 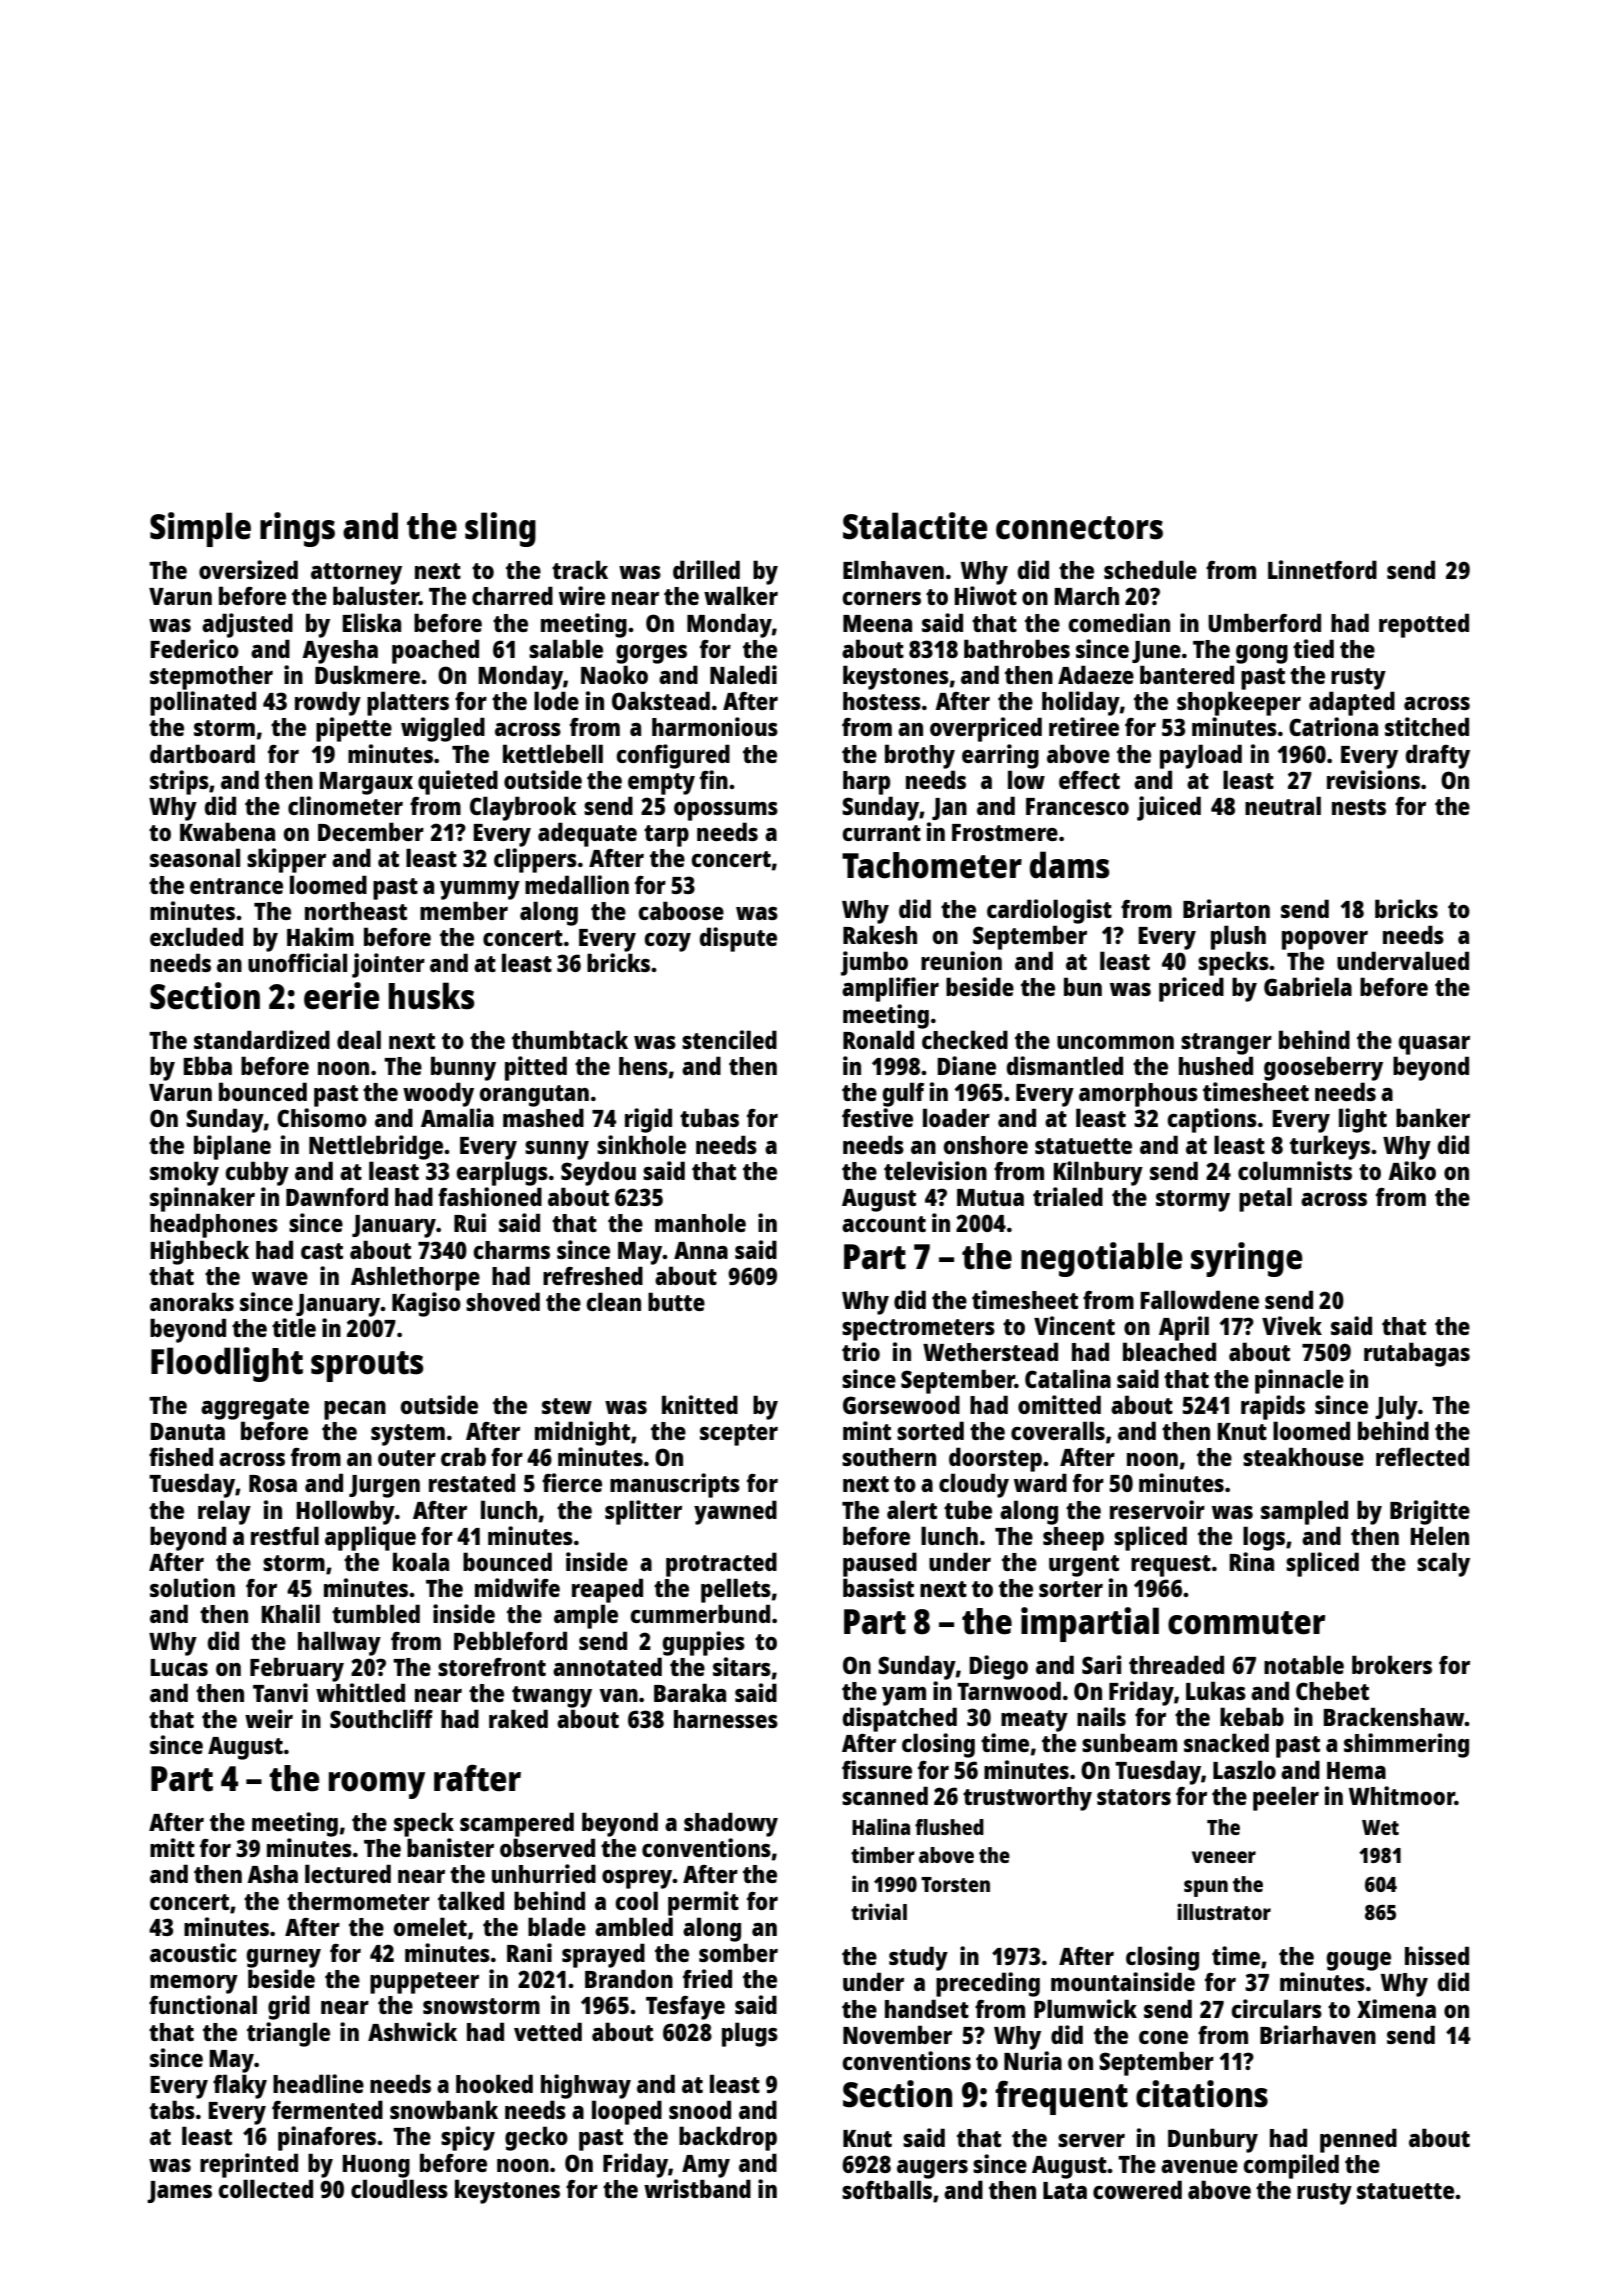 What do you see at coordinates (1079, 528) in the screenshot?
I see `connectors` at bounding box center [1079, 528].
